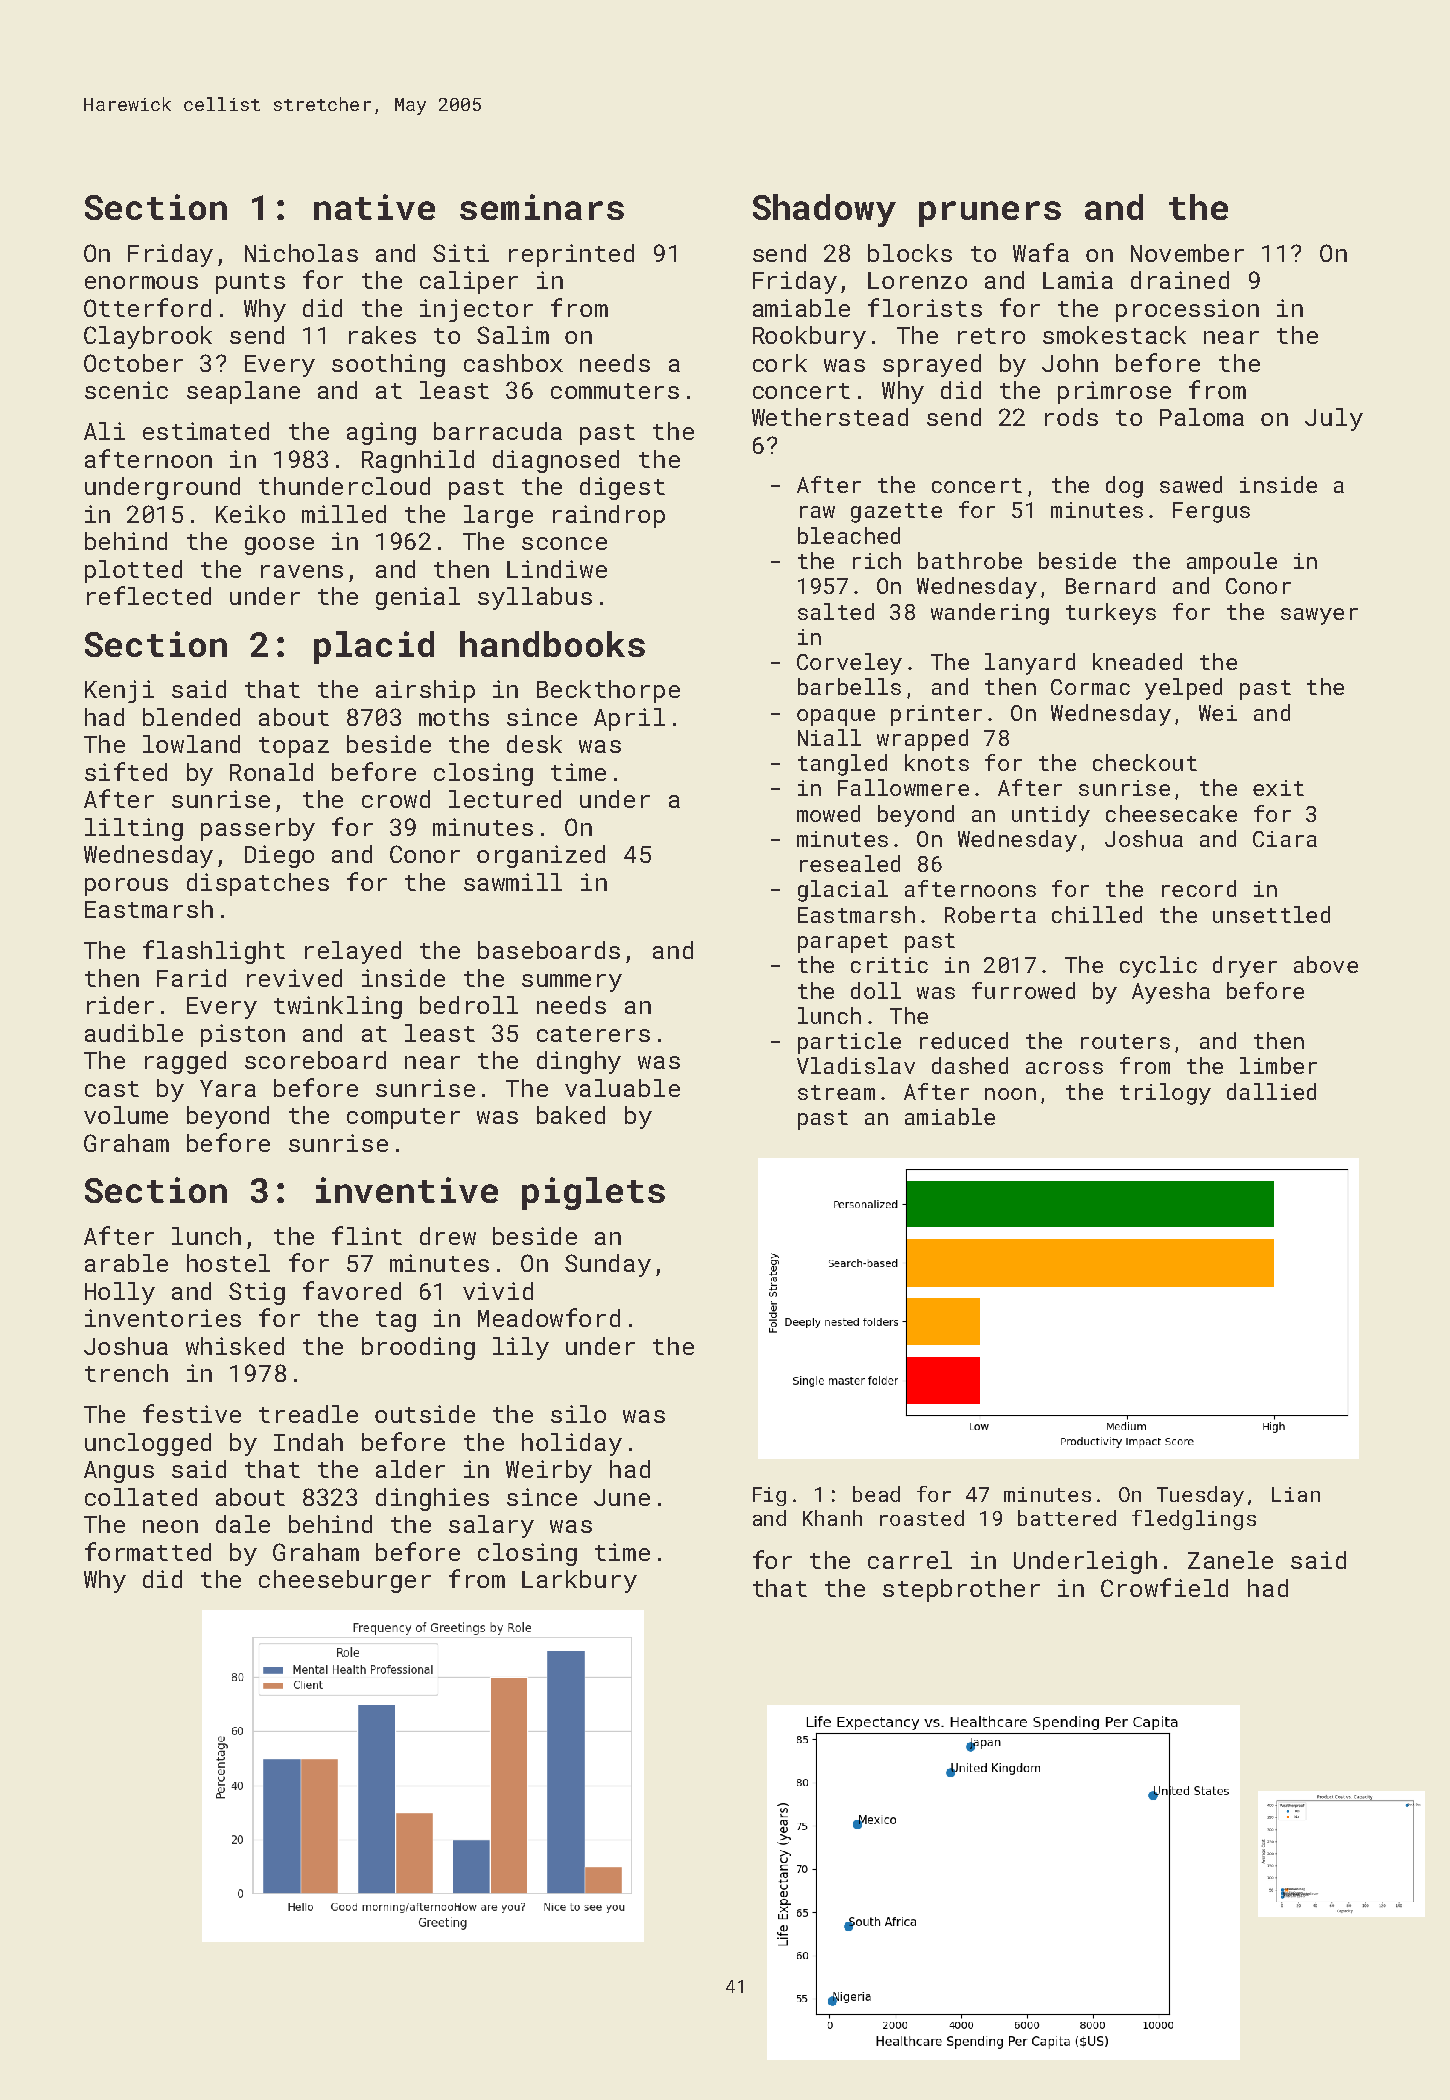 The width and height of the image is (1450, 2100). Describe the element at coordinates (258, 829) in the image. I see `passerby` at that location.
